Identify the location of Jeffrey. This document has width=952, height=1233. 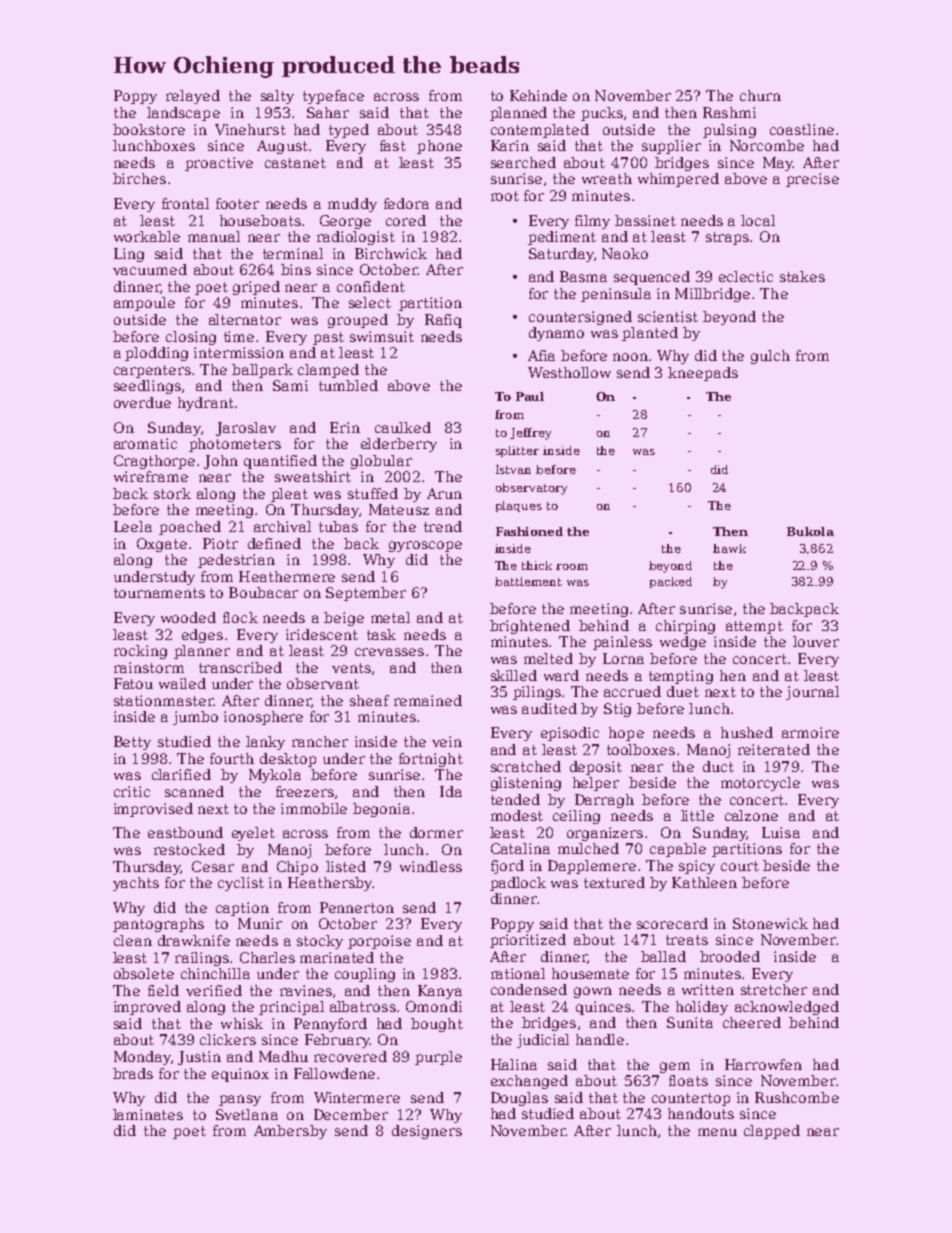
(530, 434).
